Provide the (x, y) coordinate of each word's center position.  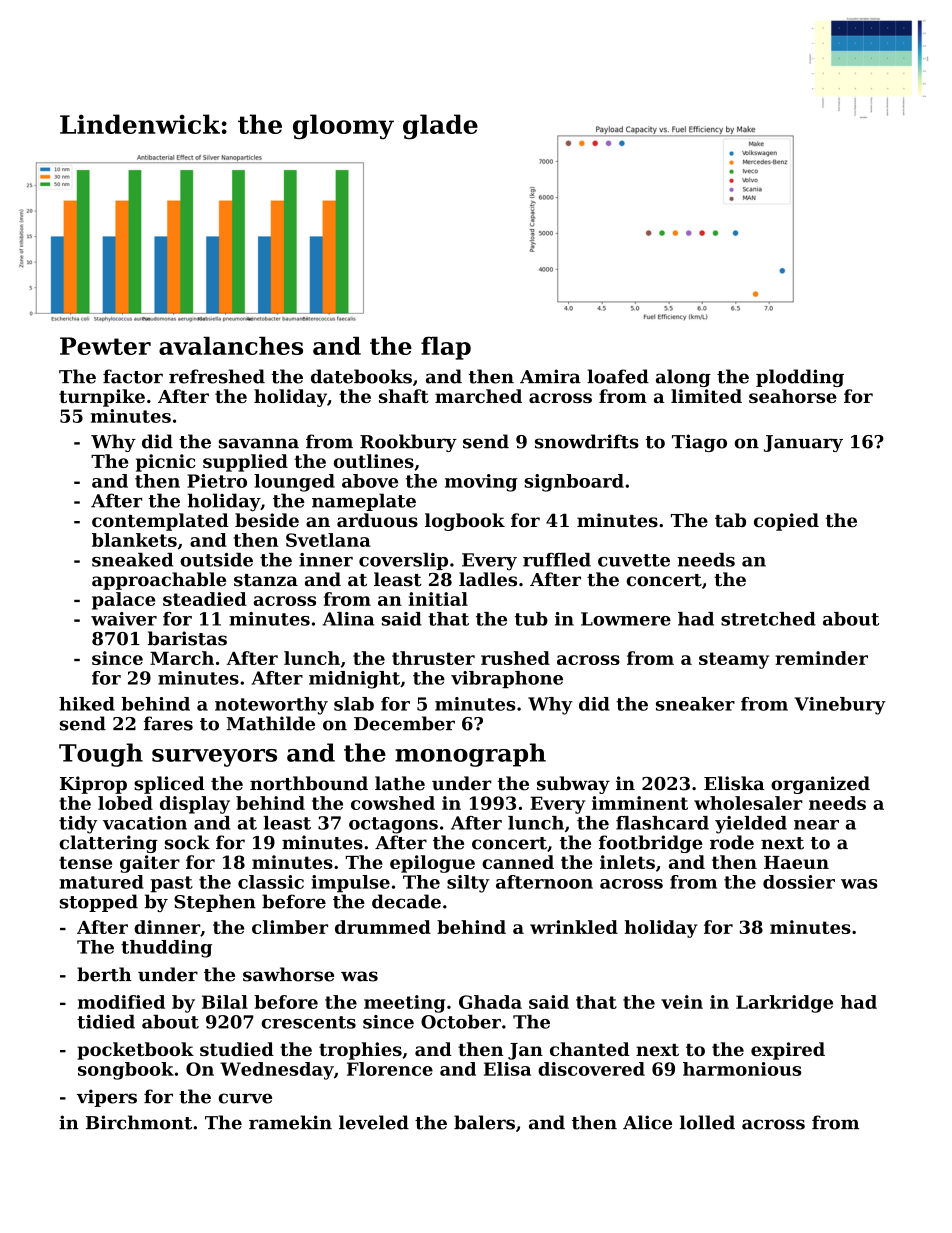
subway (573, 785)
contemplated (160, 522)
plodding (800, 378)
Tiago (699, 443)
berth (104, 974)
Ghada (490, 1002)
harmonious (742, 1069)
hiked (87, 704)
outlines (373, 461)
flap (446, 348)
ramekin (290, 1122)
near (816, 825)
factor (133, 376)
